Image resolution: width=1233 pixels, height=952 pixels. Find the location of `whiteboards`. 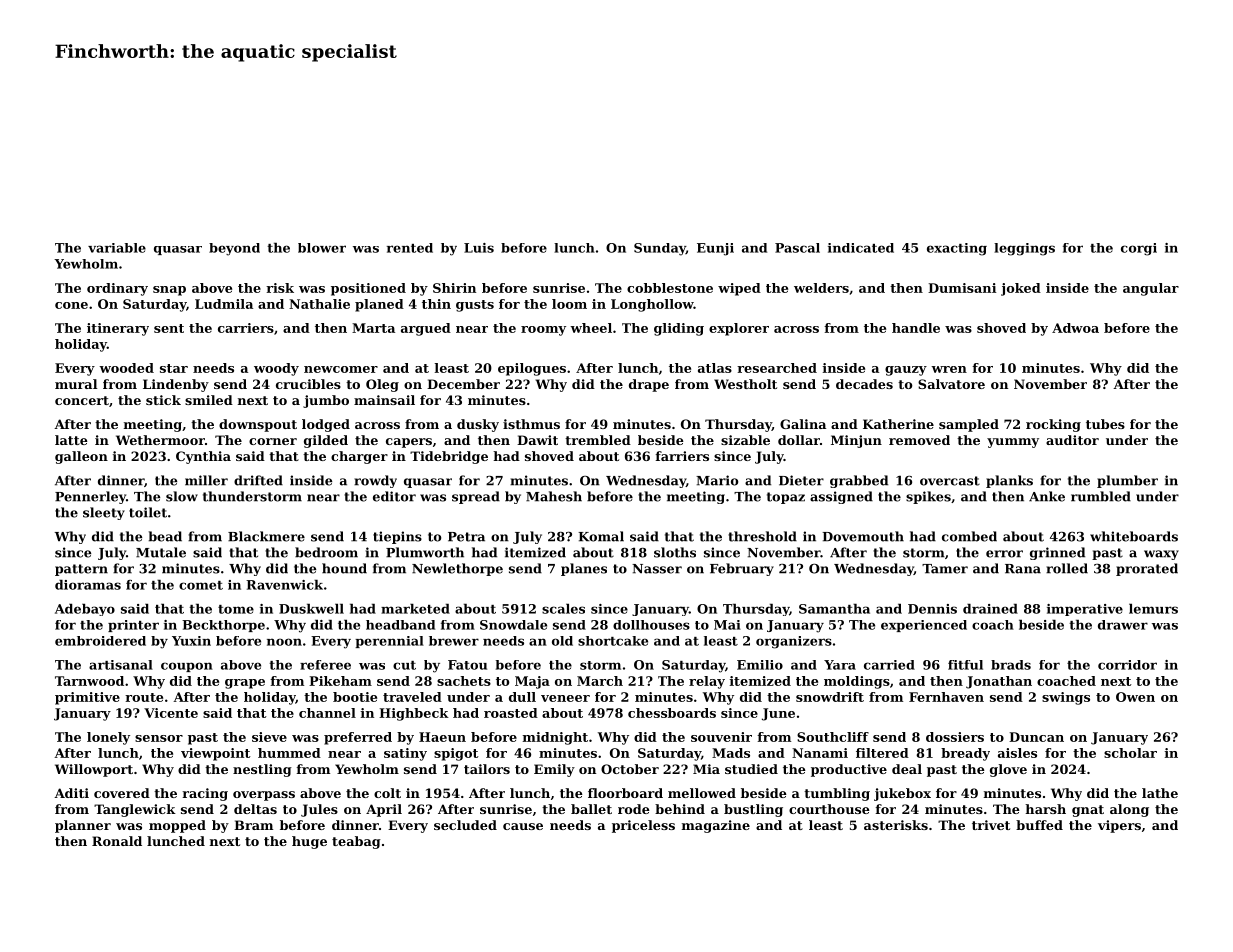

whiteboards is located at coordinates (1134, 536).
